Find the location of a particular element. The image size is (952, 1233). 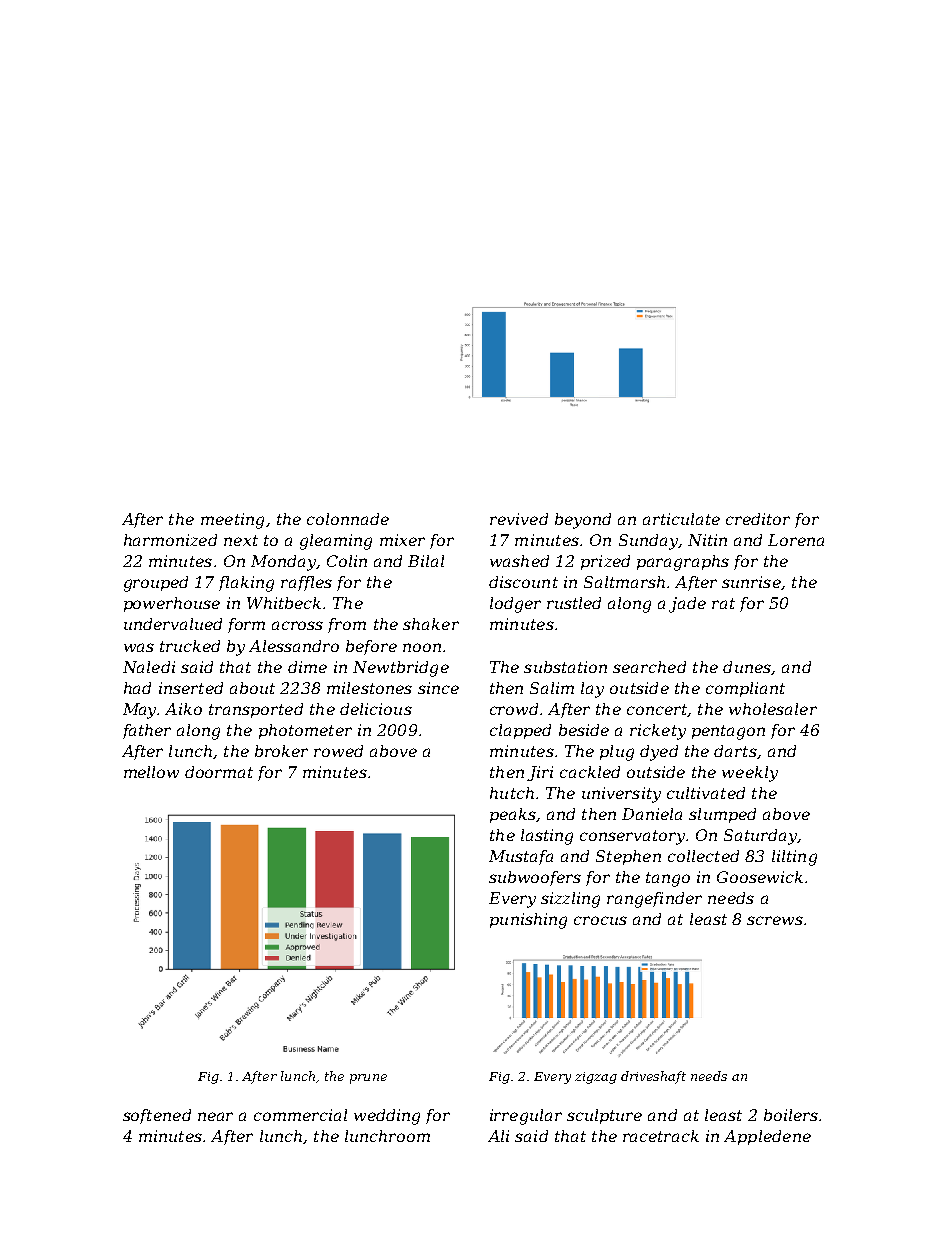

mellow is located at coordinates (151, 772).
